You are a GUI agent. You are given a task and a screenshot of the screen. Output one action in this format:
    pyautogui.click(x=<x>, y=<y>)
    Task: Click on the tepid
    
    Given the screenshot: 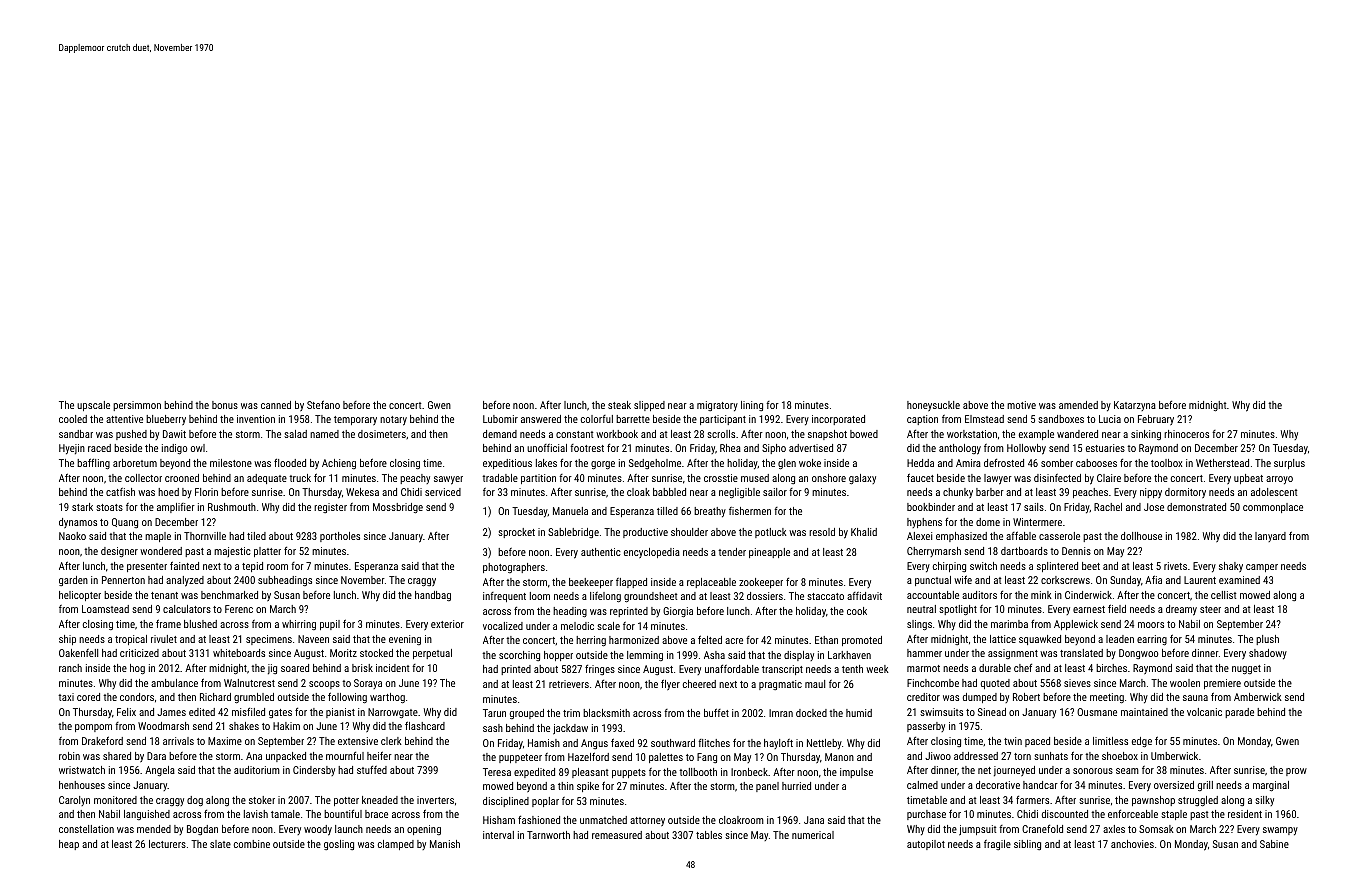 What is the action you would take?
    pyautogui.click(x=252, y=567)
